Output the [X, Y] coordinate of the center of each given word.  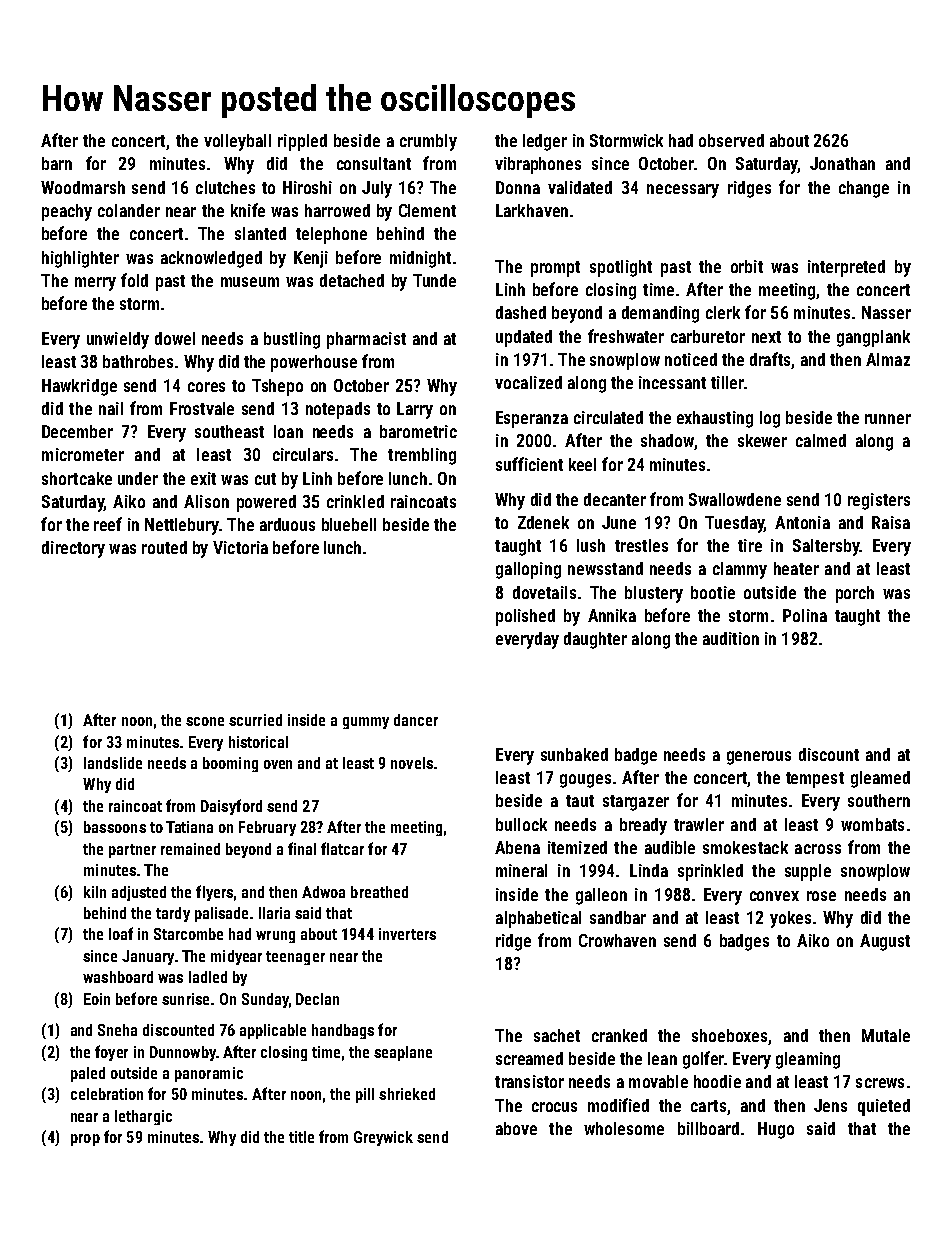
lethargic [143, 1117]
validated [580, 187]
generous [759, 758]
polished [525, 617]
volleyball [237, 142]
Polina [805, 615]
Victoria [240, 547]
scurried [255, 720]
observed [731, 140]
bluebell [349, 524]
